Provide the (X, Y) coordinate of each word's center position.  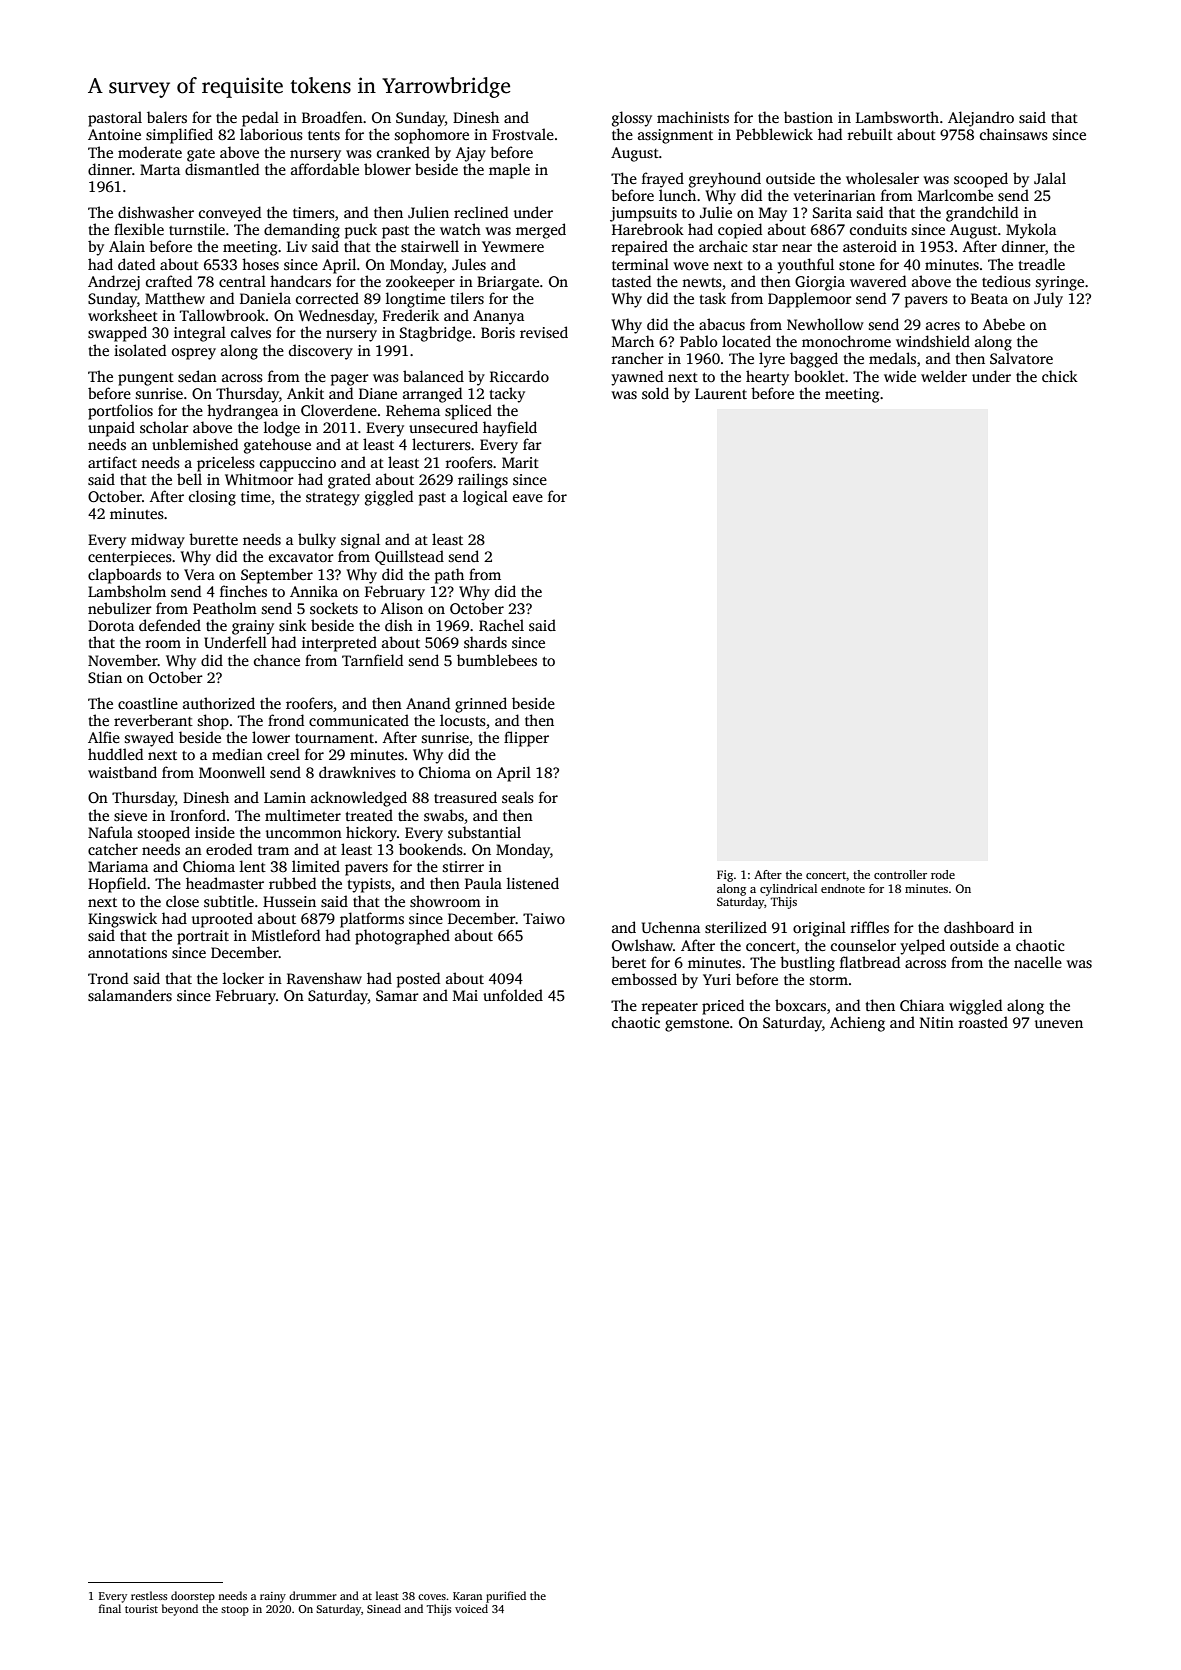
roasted (983, 1022)
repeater (670, 1008)
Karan (467, 1596)
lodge (282, 429)
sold (655, 393)
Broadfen (332, 117)
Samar (397, 995)
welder (944, 376)
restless (149, 1595)
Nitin (937, 1022)
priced (723, 1007)
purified (506, 1597)
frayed (663, 180)
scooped (981, 180)
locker (243, 978)
